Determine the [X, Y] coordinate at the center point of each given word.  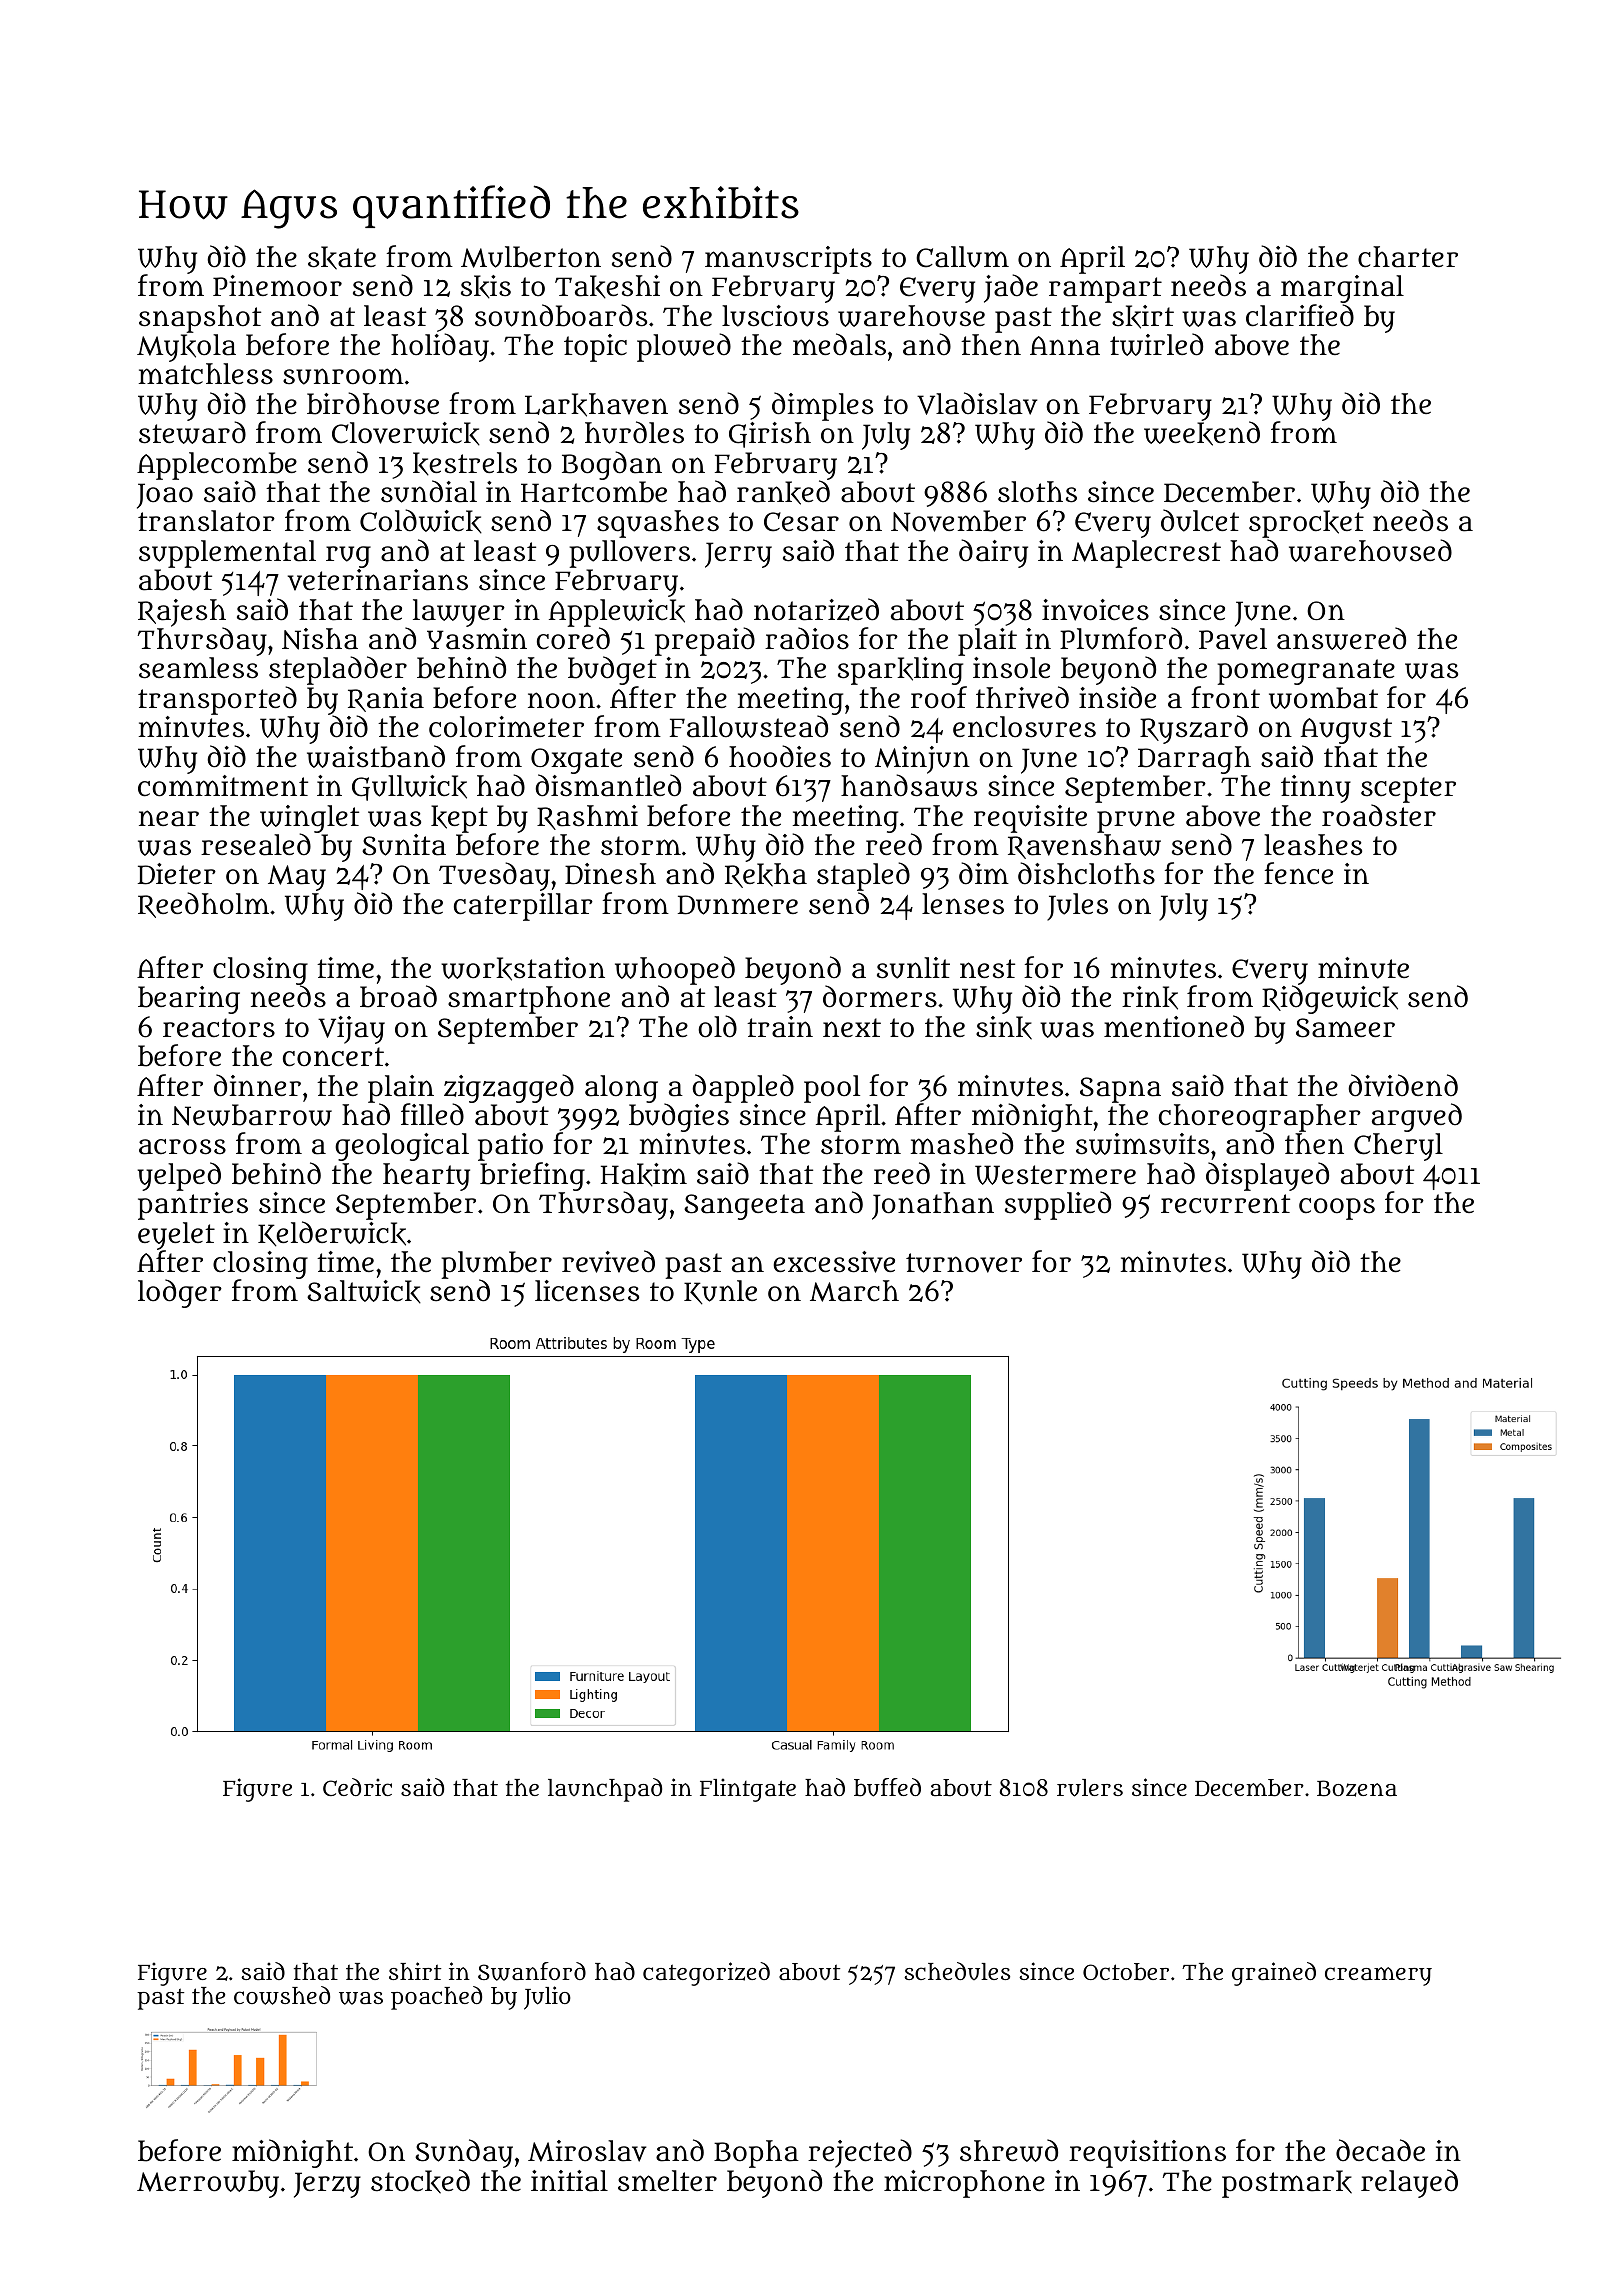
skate [342, 258]
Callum [962, 257]
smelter [667, 2181]
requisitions [1147, 2154]
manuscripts [788, 260]
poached [436, 1998]
